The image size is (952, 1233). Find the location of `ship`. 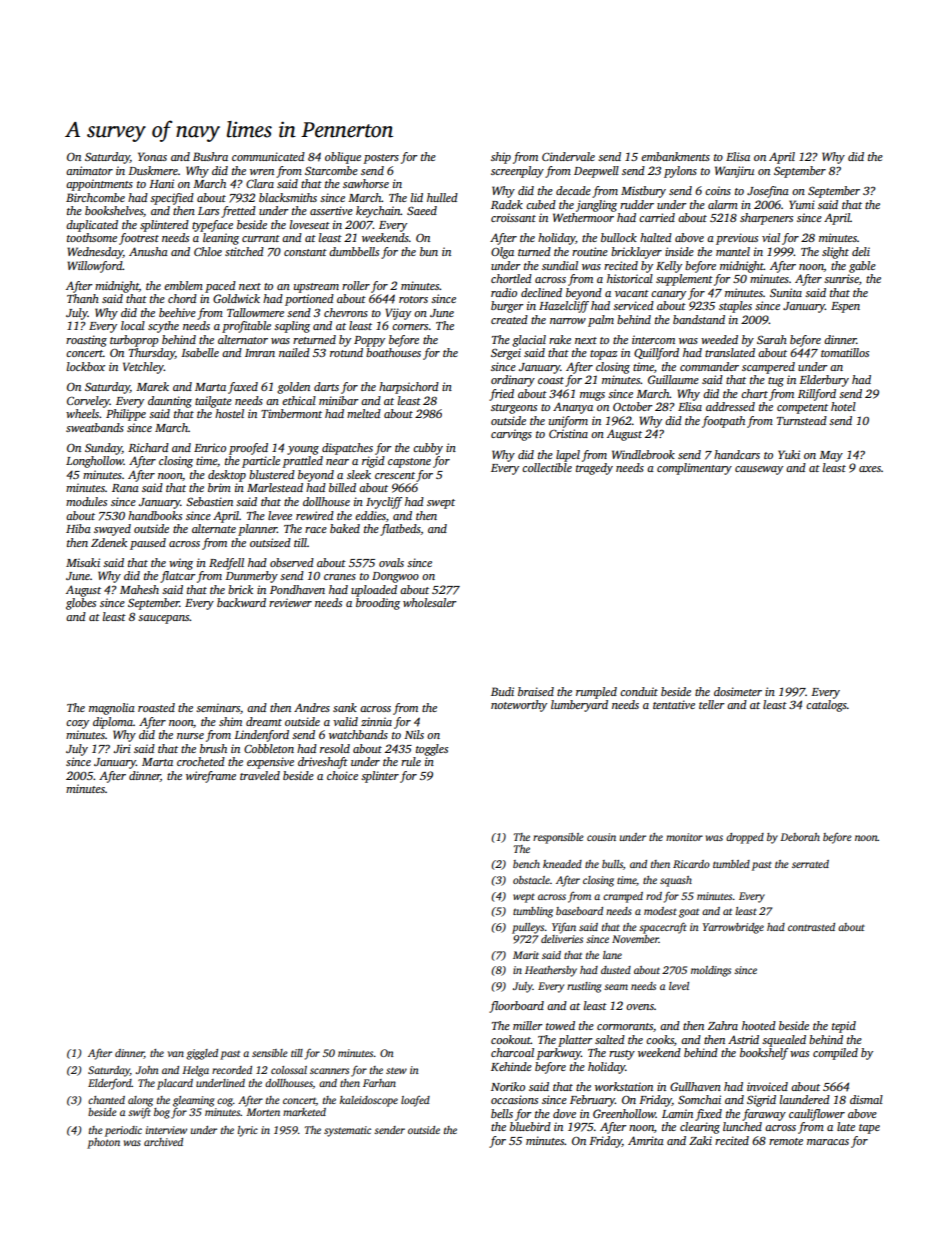

ship is located at coordinates (501, 158).
